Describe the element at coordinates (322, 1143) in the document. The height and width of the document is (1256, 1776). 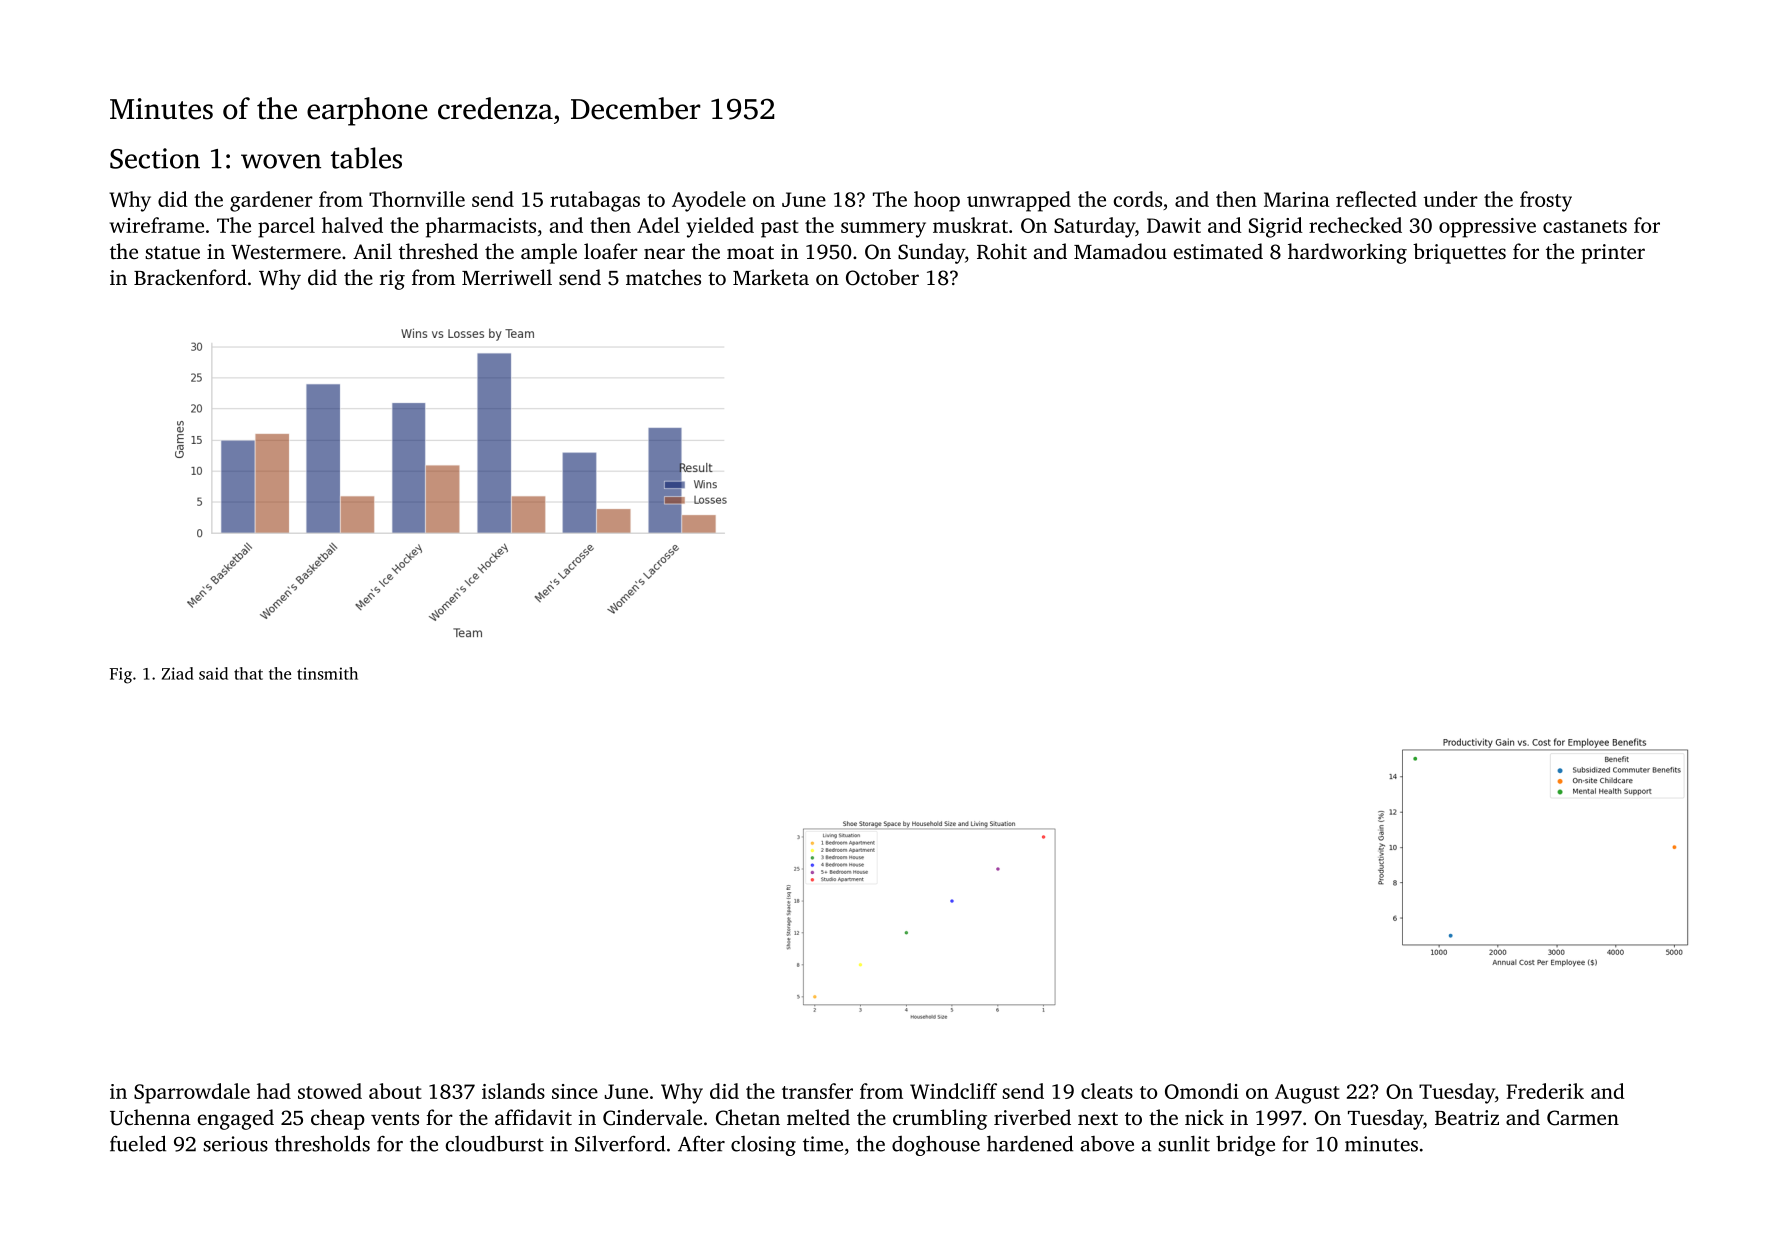
I see `thresholds` at that location.
